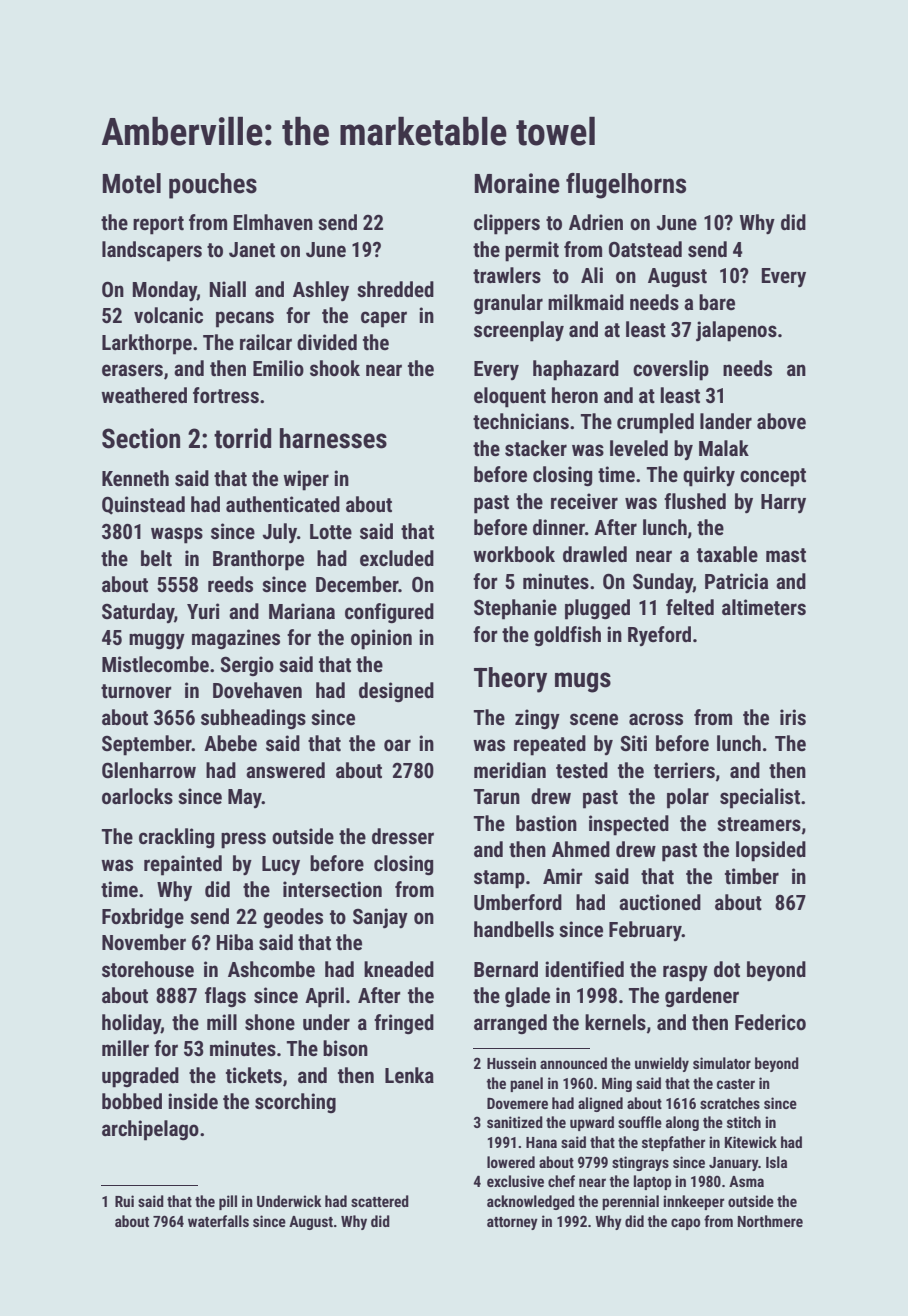  I want to click on bobbed, so click(132, 1101).
